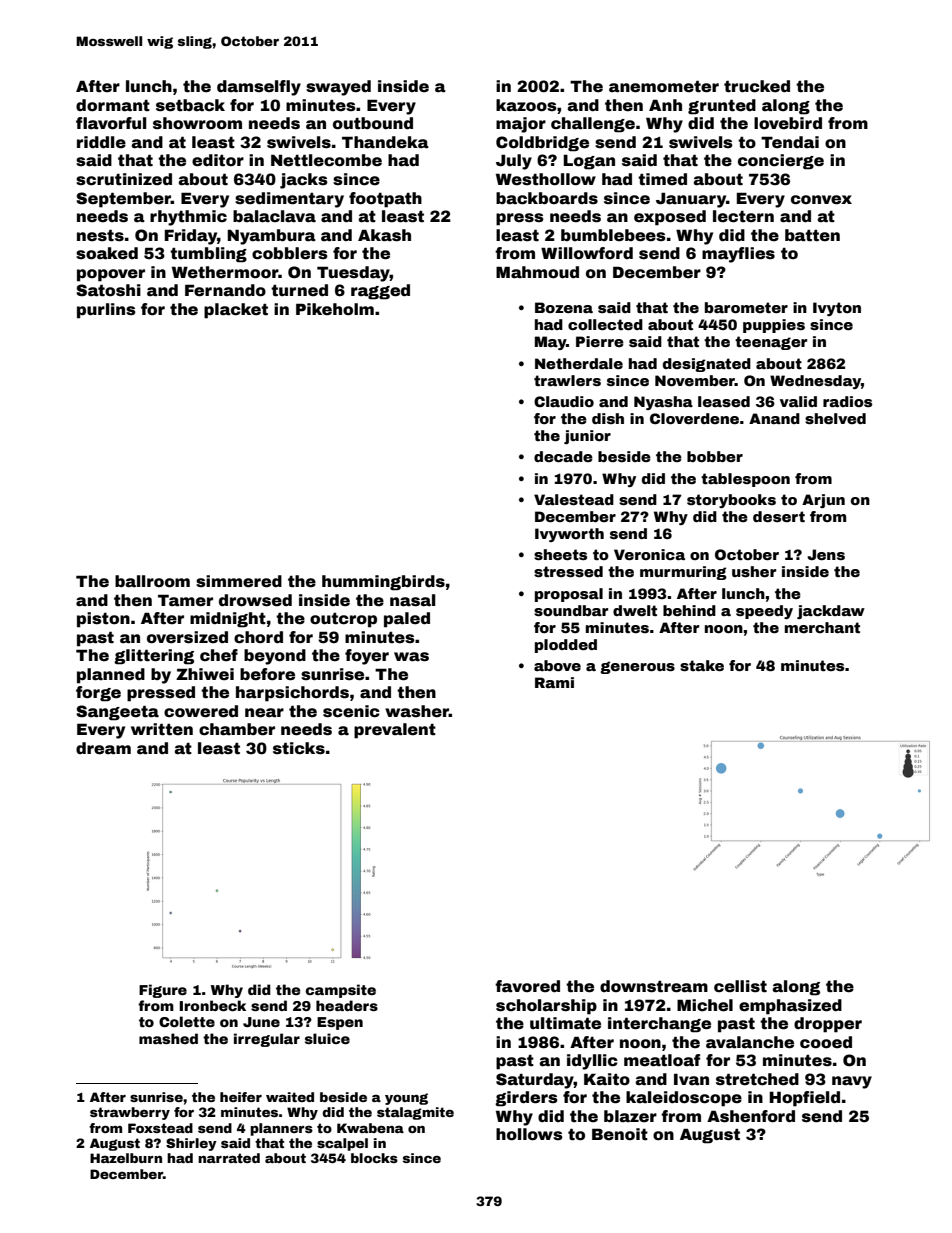  Describe the element at coordinates (554, 682) in the screenshot. I see `Rami` at that location.
